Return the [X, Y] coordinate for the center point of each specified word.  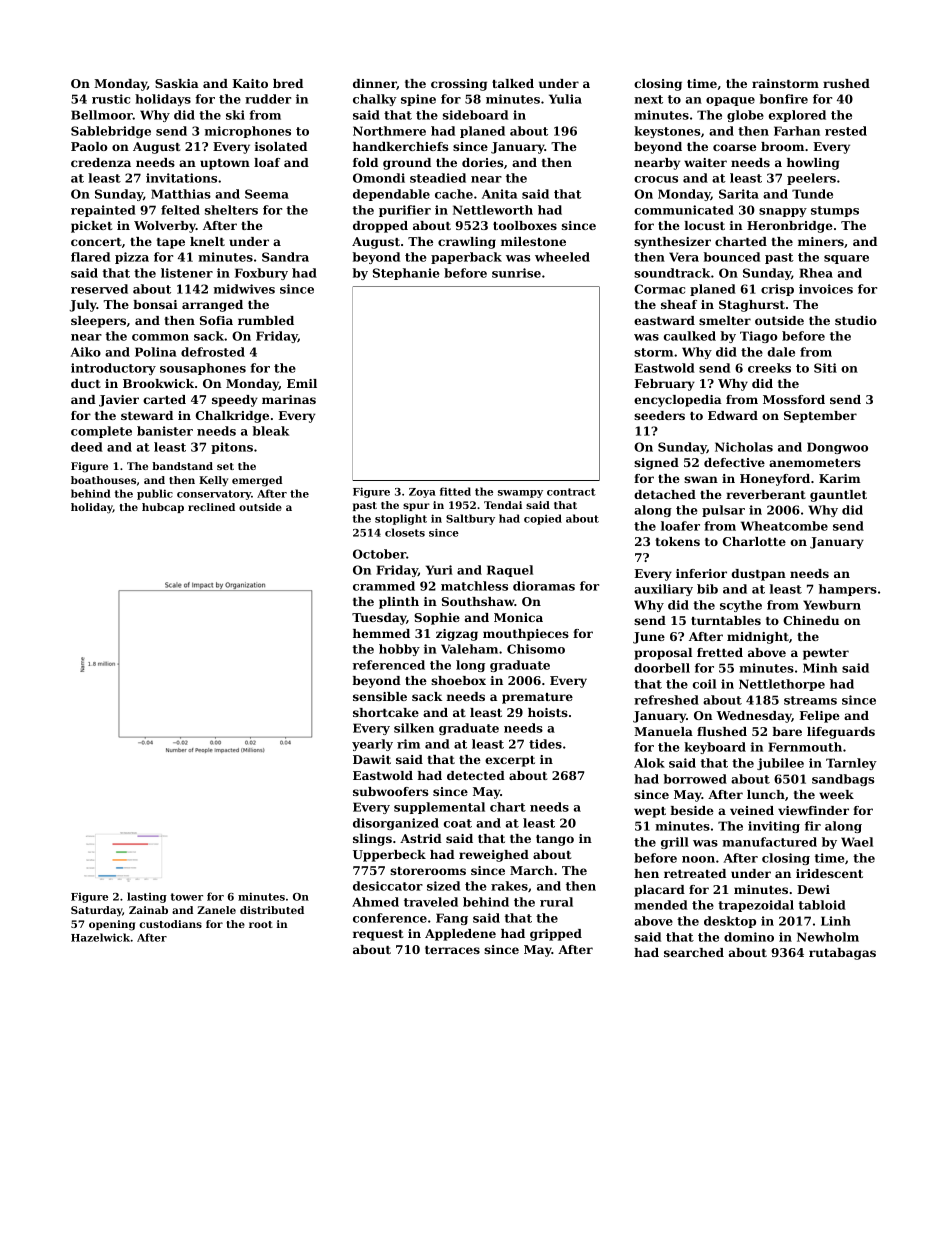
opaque [730, 101]
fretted [720, 652]
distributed [272, 910]
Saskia [177, 83]
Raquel [510, 571]
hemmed [381, 633]
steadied [438, 178]
